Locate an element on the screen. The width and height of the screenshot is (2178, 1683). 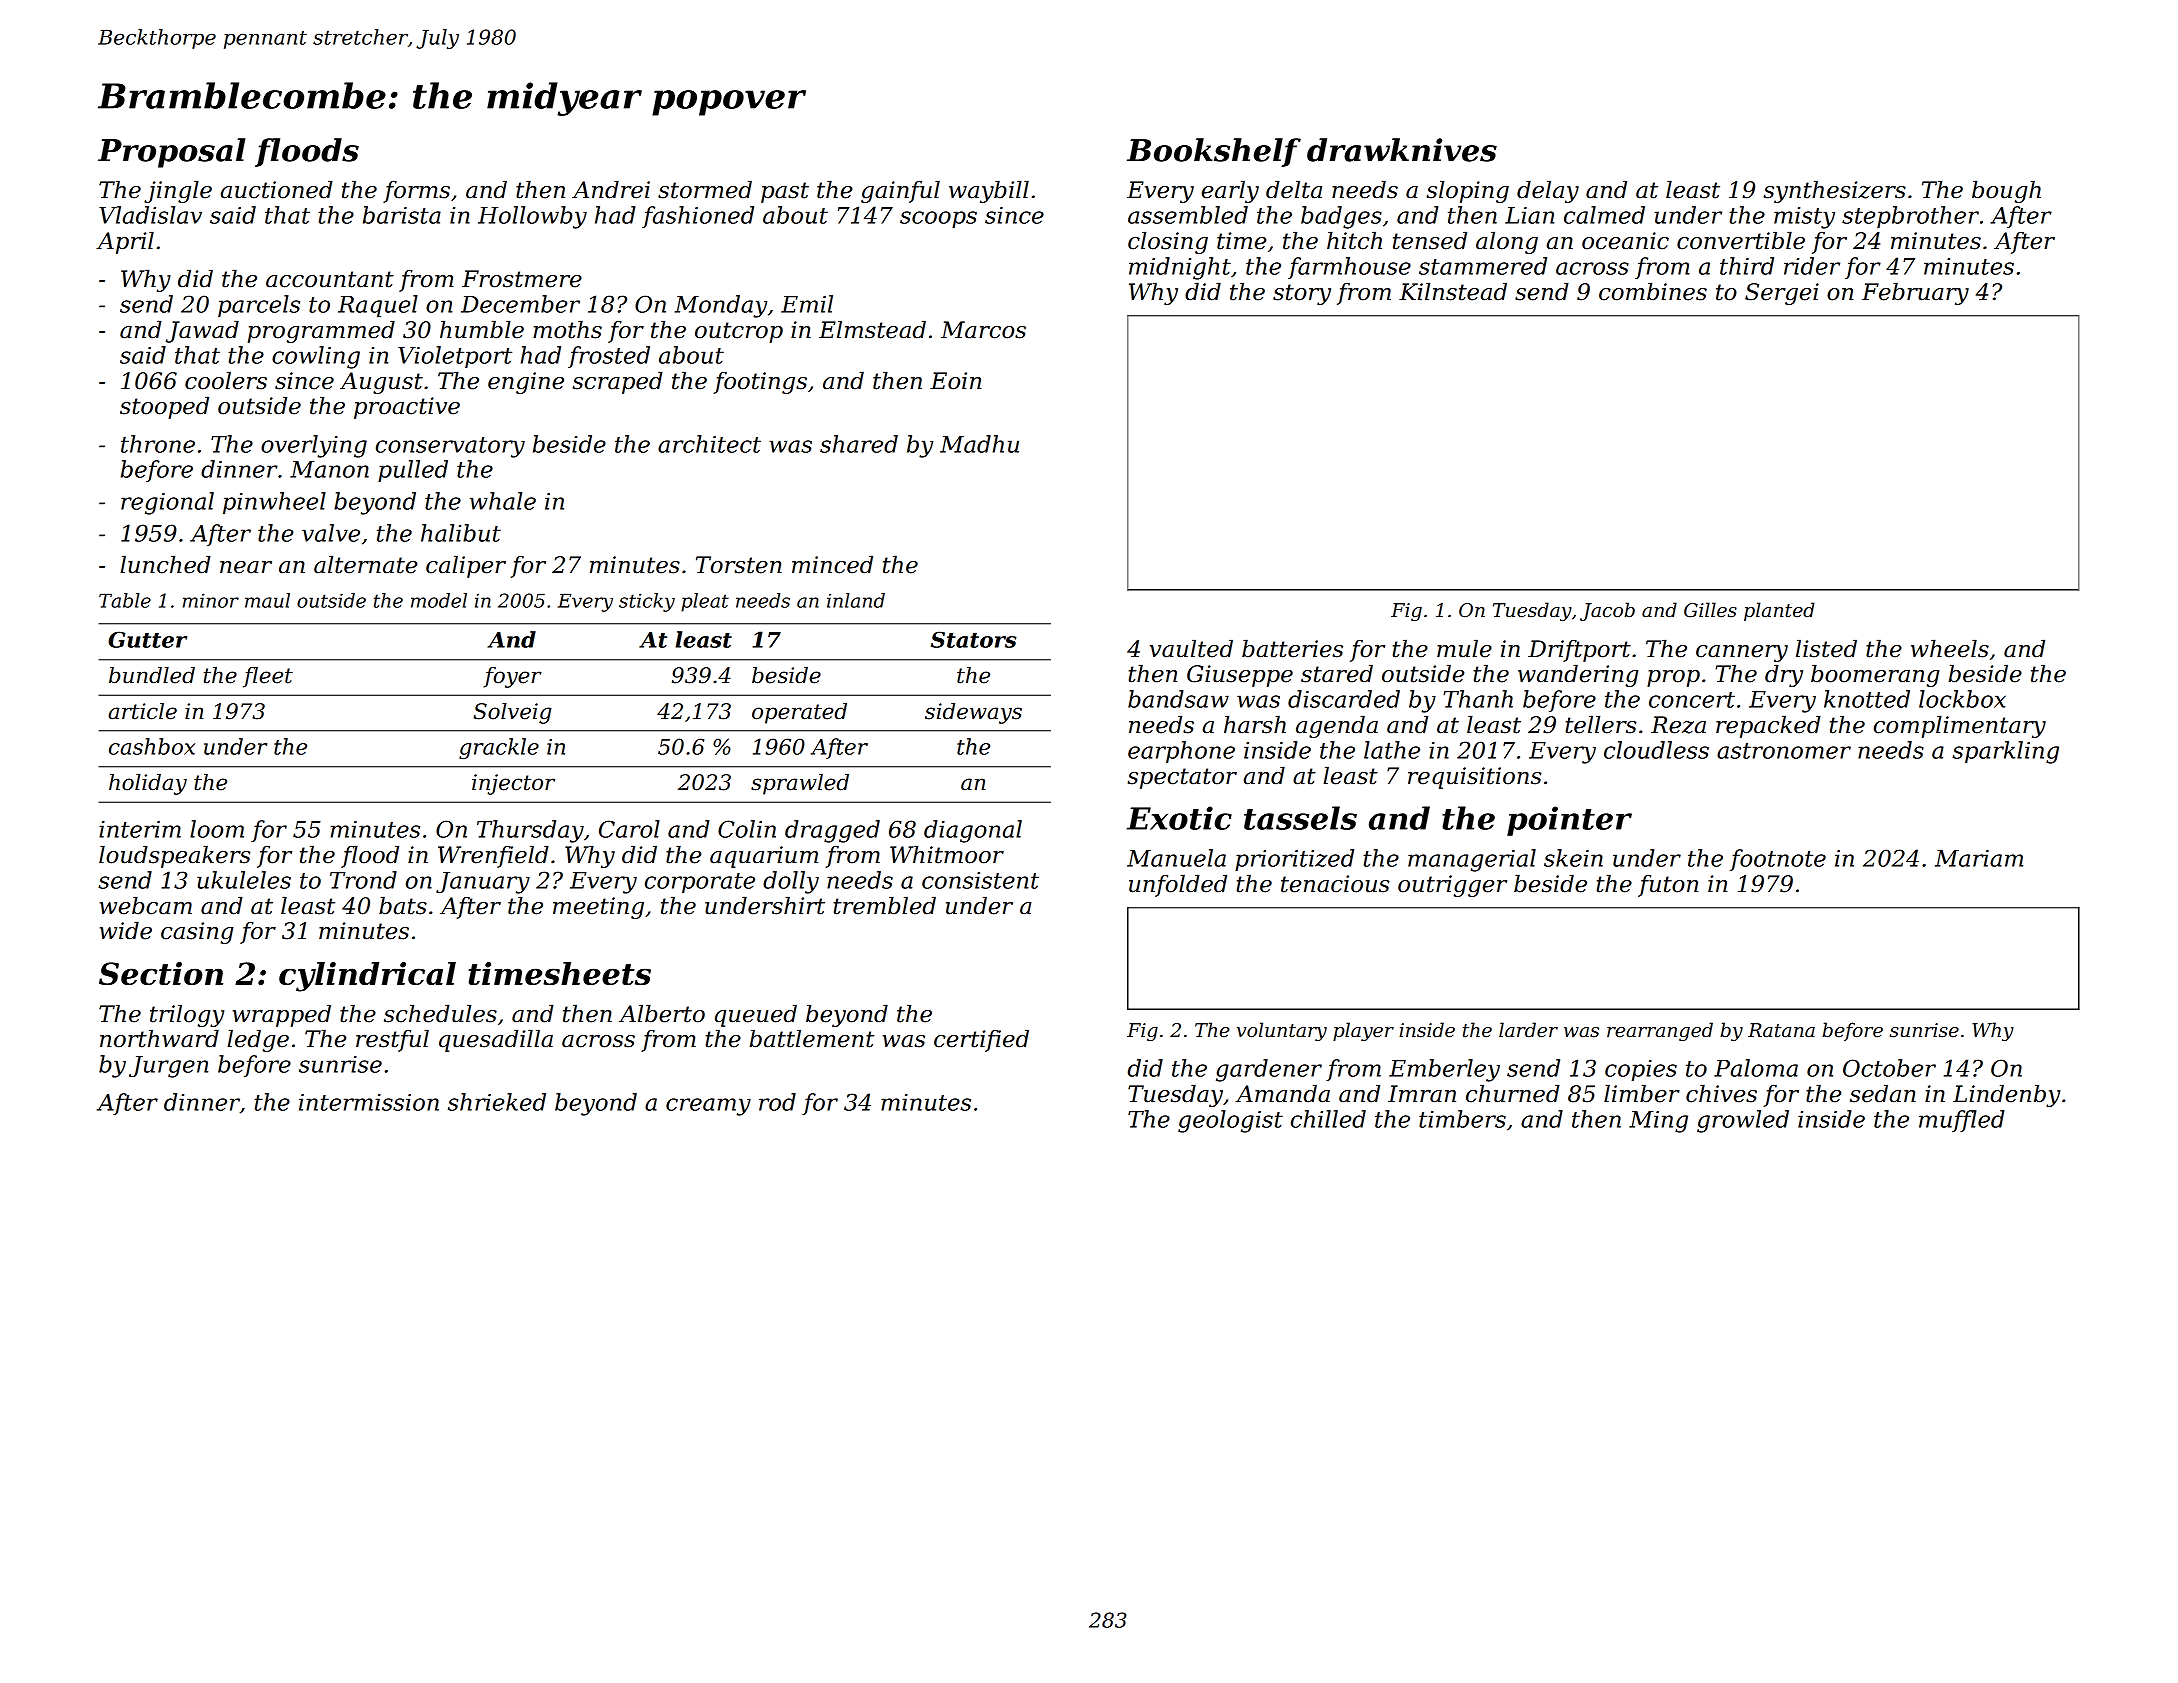
concert is located at coordinates (1692, 700).
